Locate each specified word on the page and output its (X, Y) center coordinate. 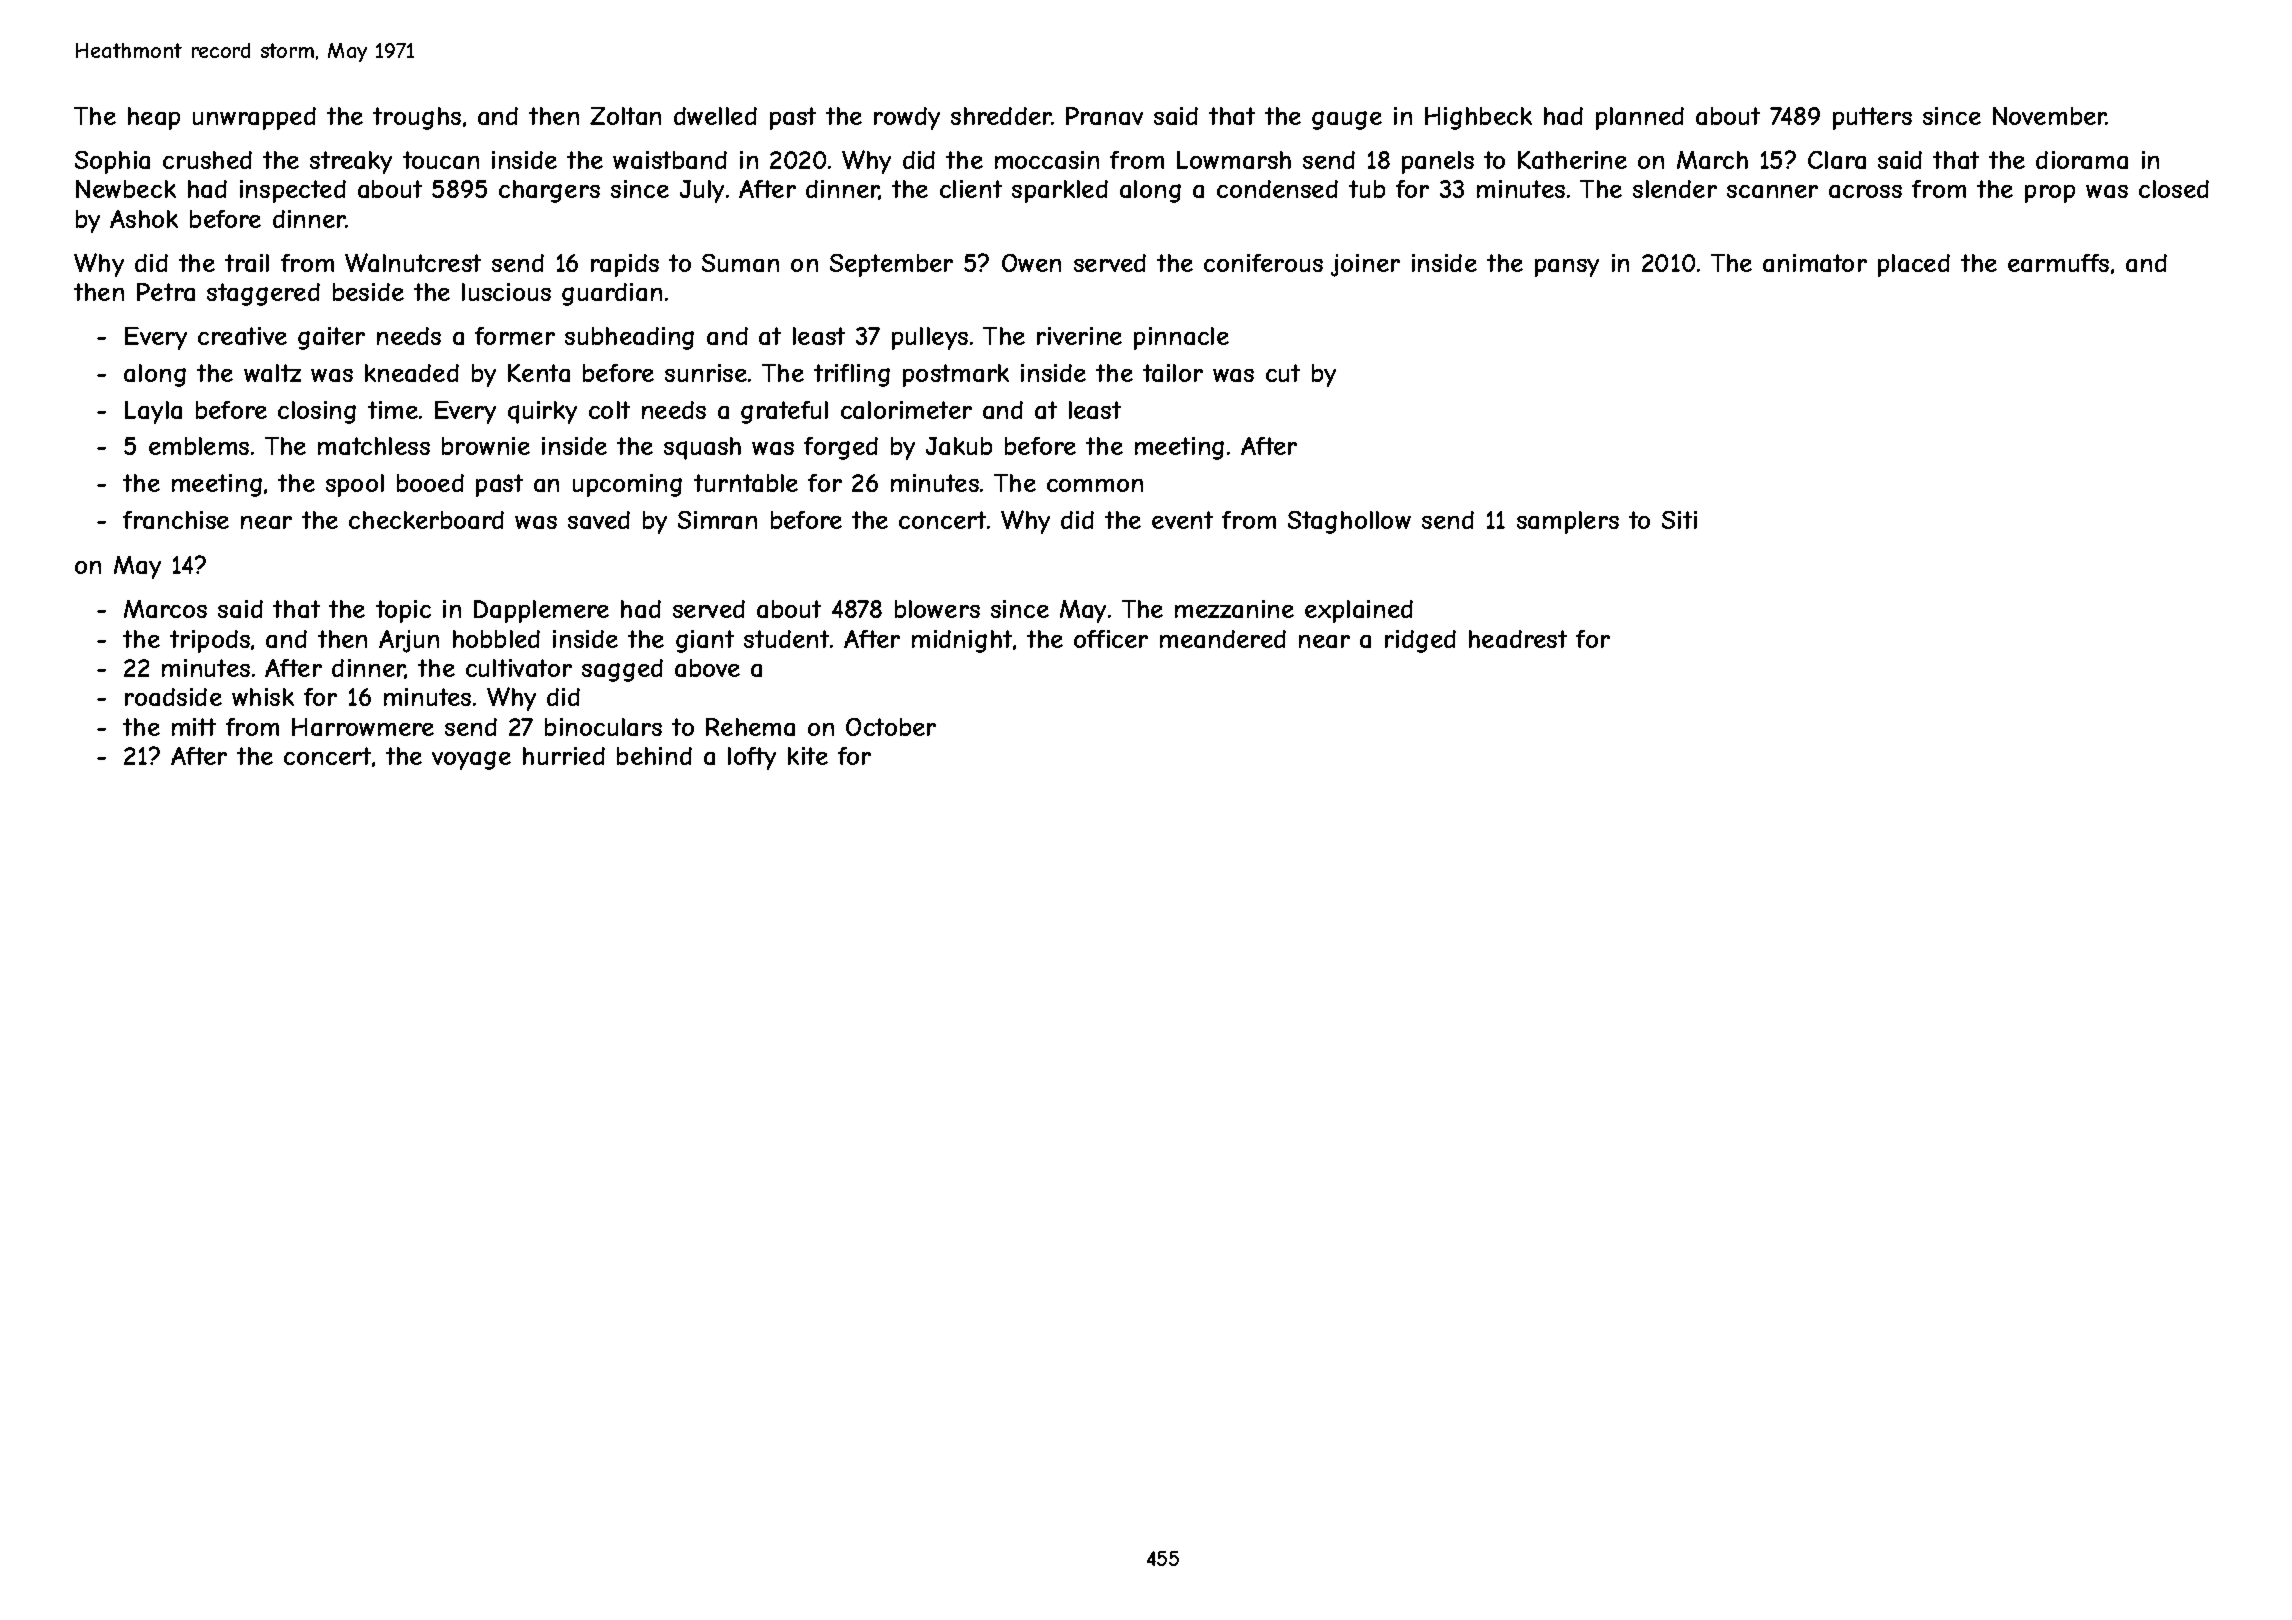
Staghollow (1349, 522)
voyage (471, 760)
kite (808, 756)
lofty (752, 758)
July (702, 191)
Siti (1679, 520)
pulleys (930, 338)
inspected (293, 191)
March (1712, 160)
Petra (166, 292)
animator (1815, 263)
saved (599, 520)
